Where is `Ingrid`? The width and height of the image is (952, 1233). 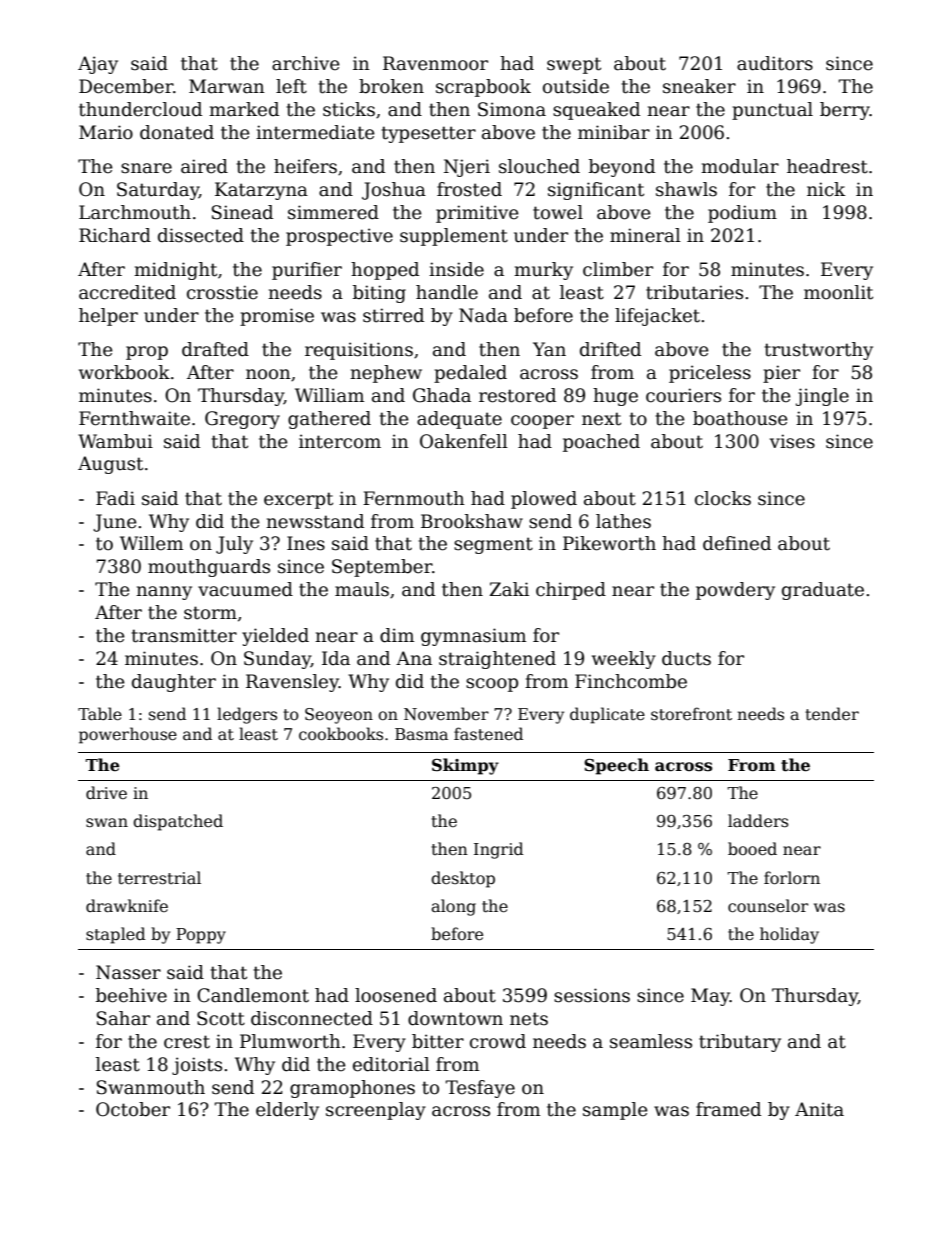
Ingrid is located at coordinates (499, 850).
